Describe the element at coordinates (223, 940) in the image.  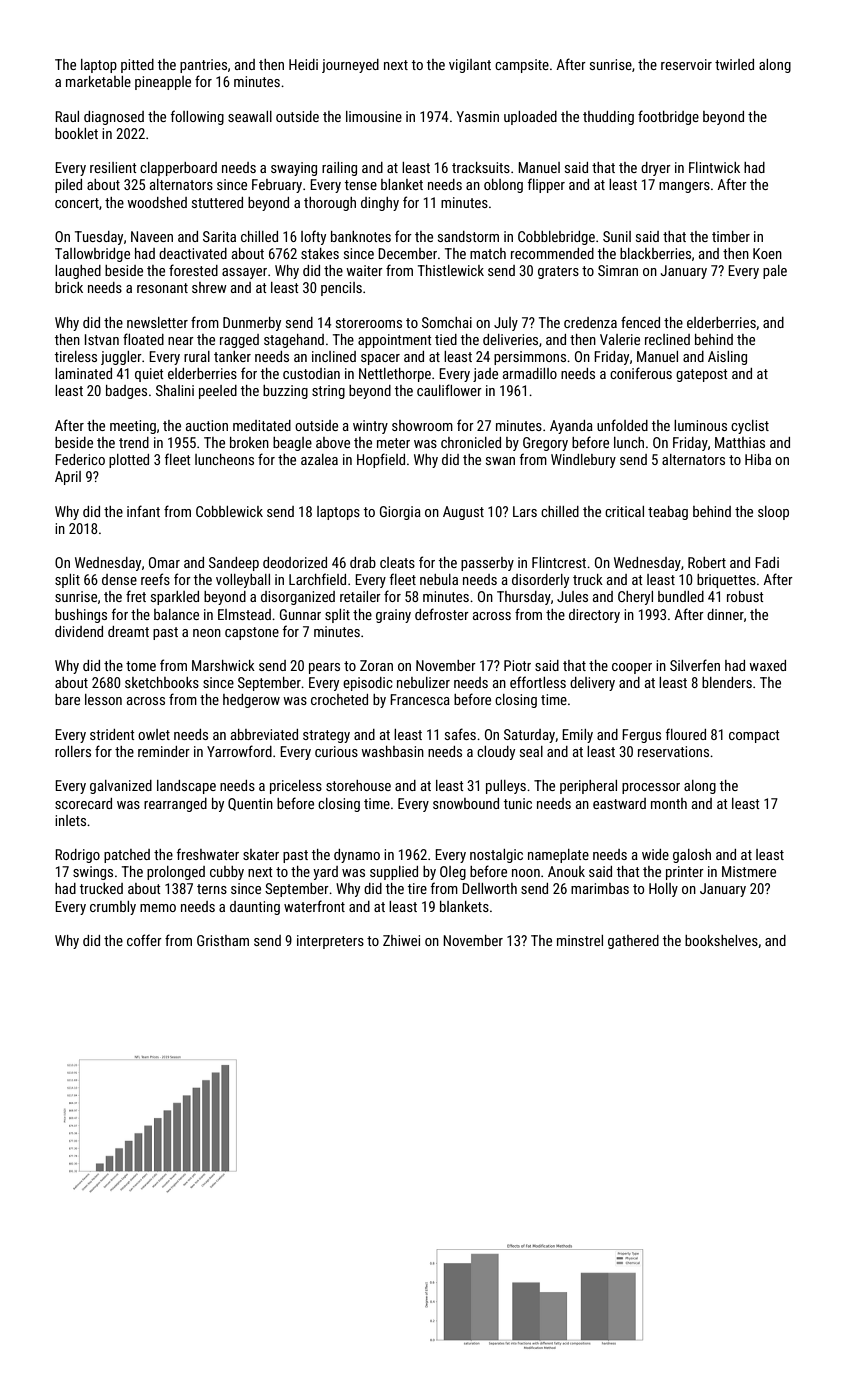
I see `Gristham` at that location.
